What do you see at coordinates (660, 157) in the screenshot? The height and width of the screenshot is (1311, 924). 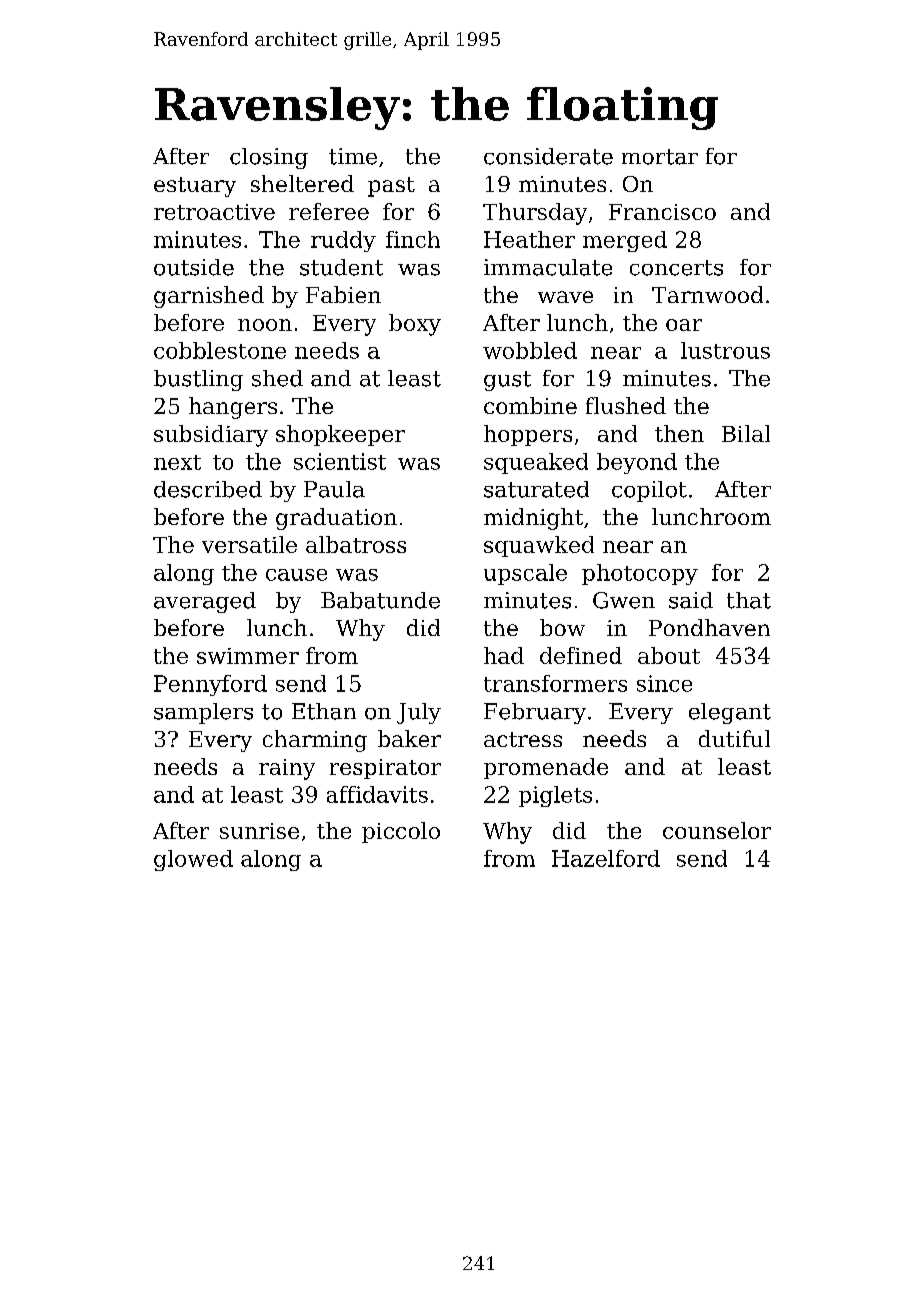 I see `mortar` at bounding box center [660, 157].
